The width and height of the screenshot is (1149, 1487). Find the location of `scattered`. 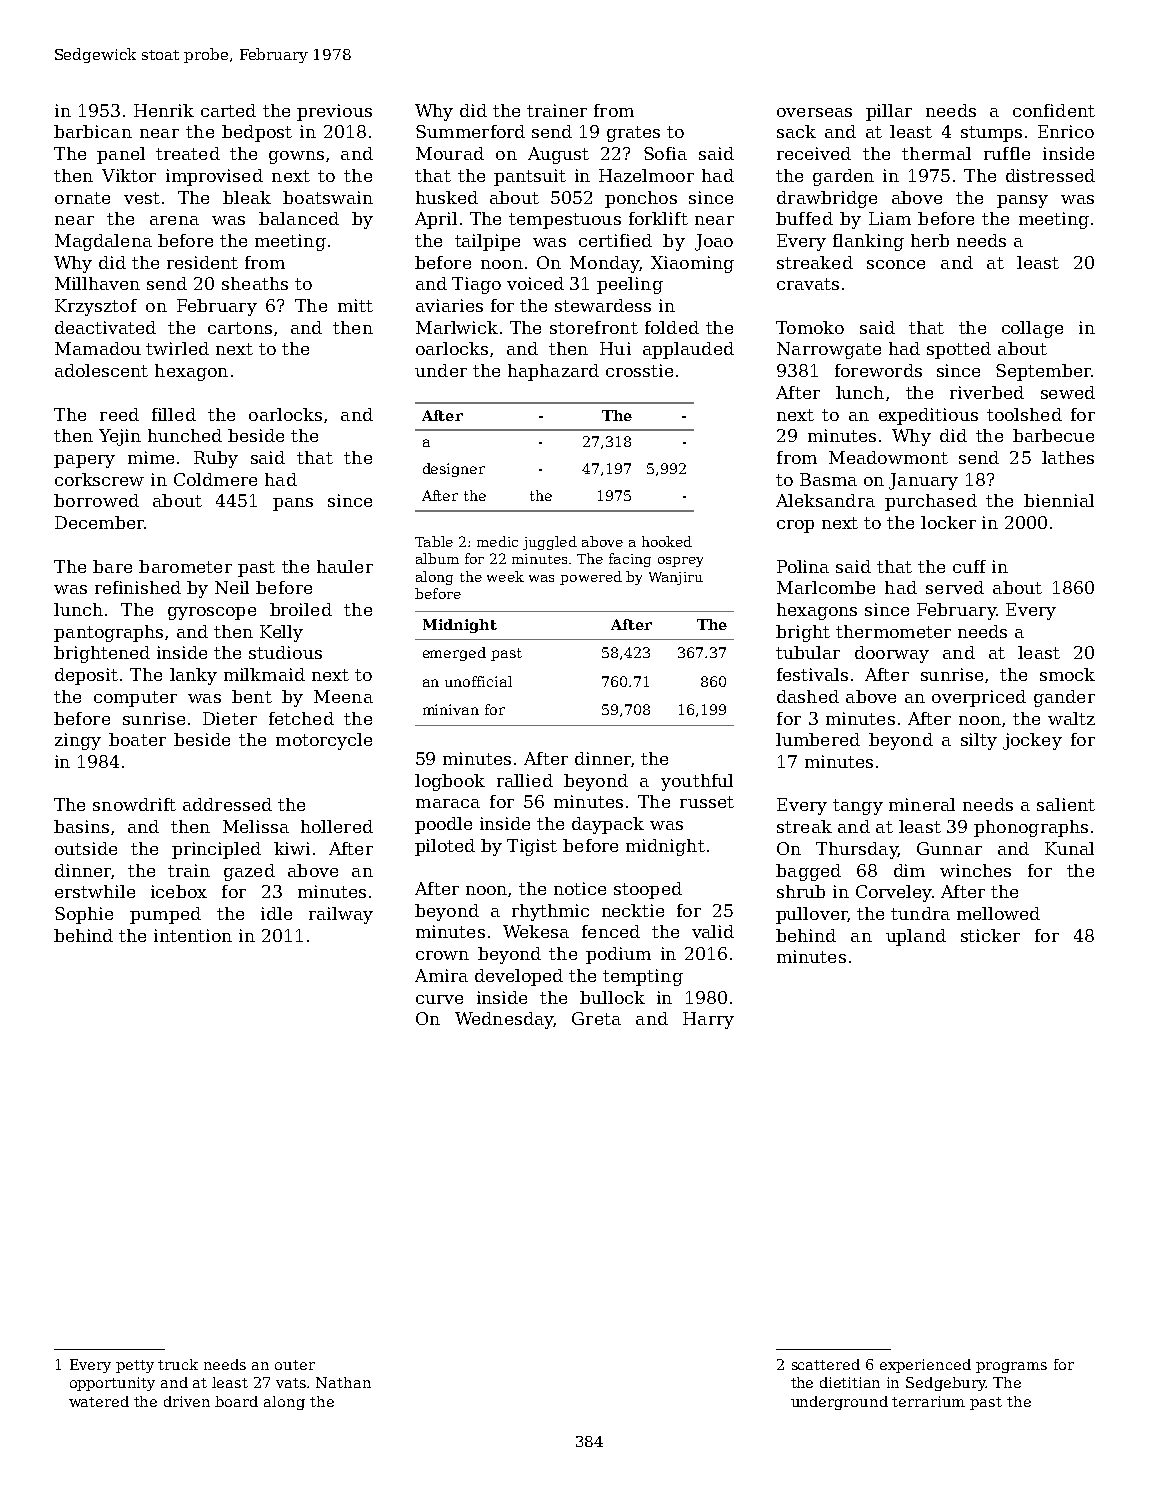

scattered is located at coordinates (826, 1364).
